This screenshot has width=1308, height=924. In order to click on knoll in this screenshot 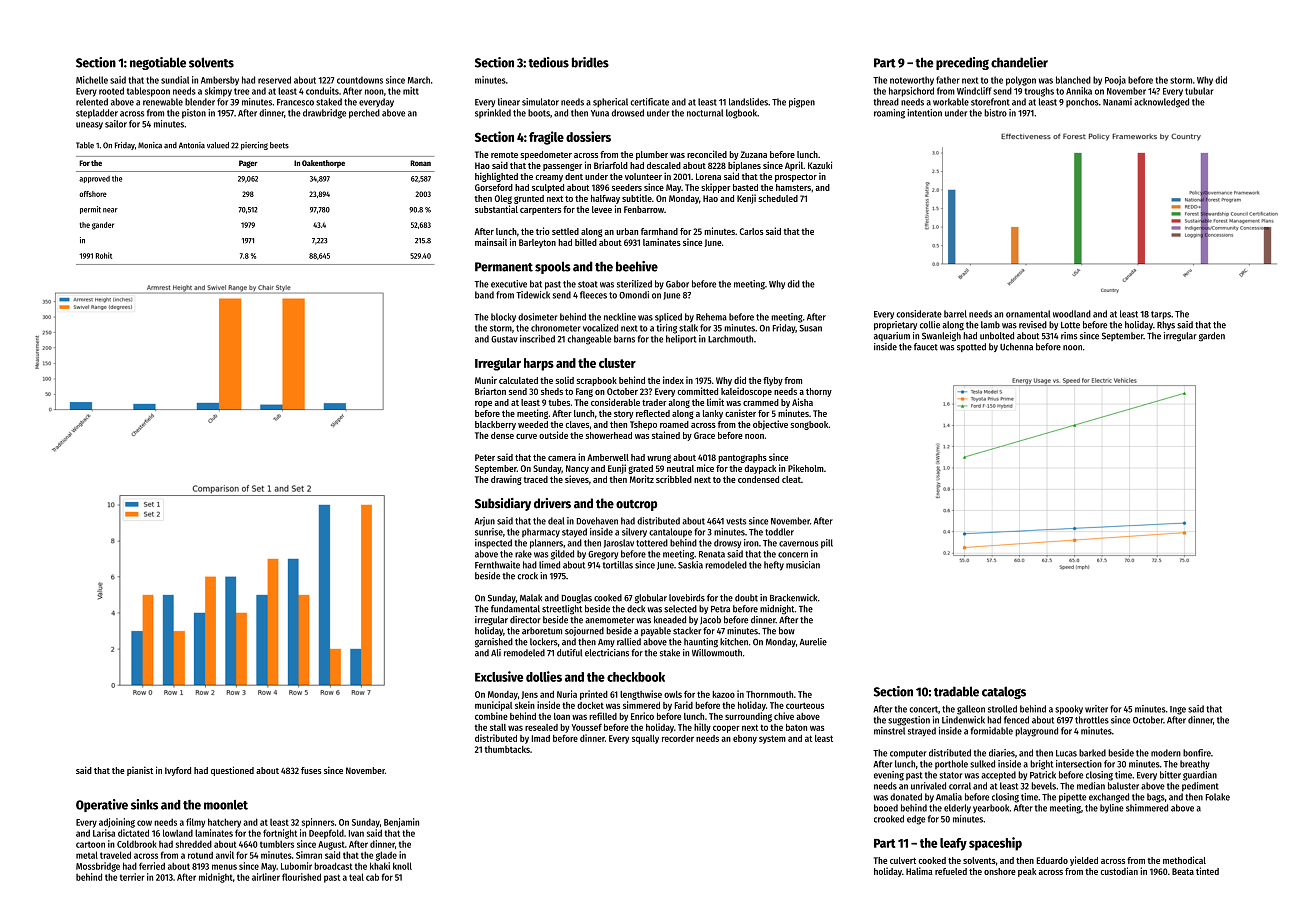, I will do `click(402, 866)`.
